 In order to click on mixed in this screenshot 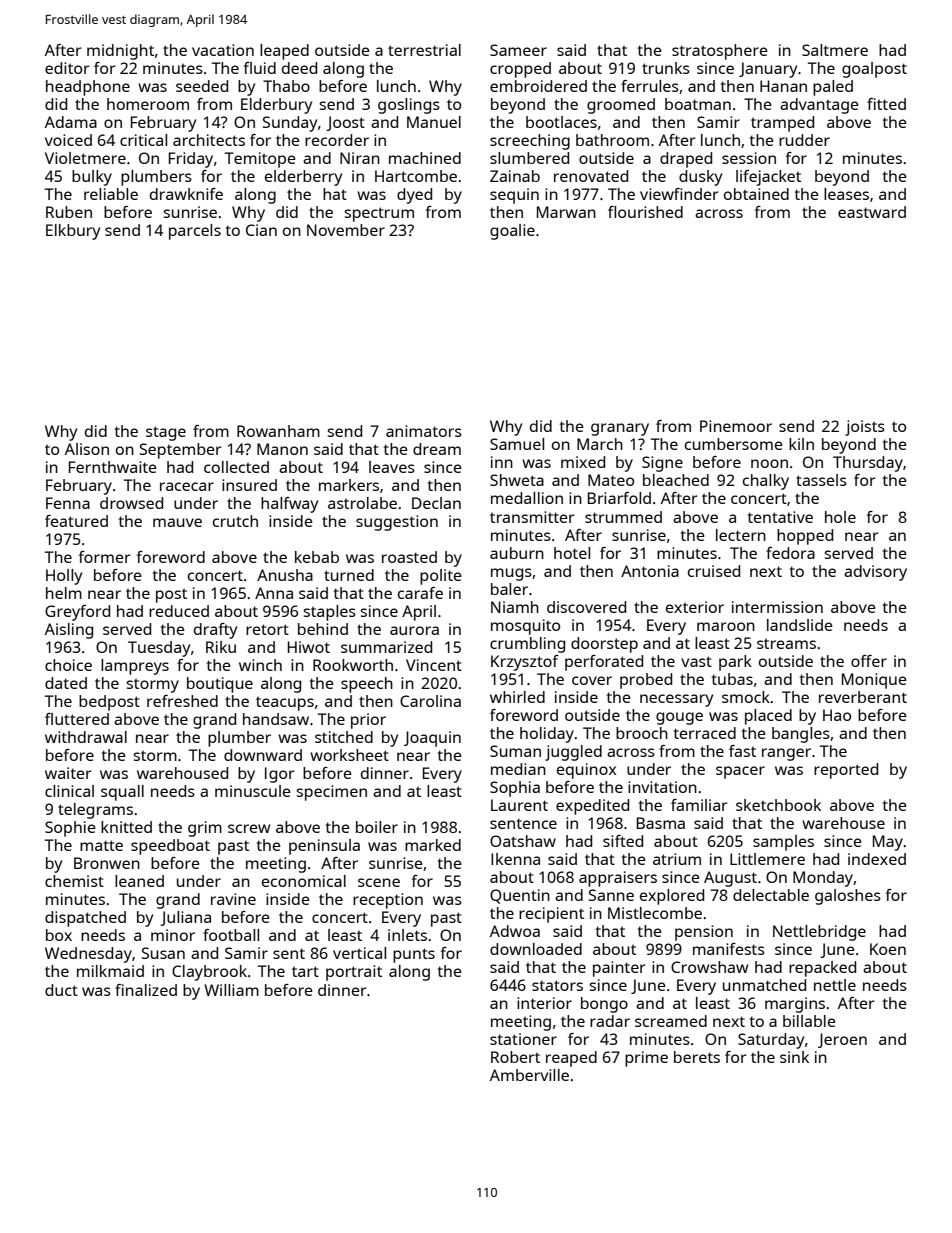, I will do `click(583, 462)`.
